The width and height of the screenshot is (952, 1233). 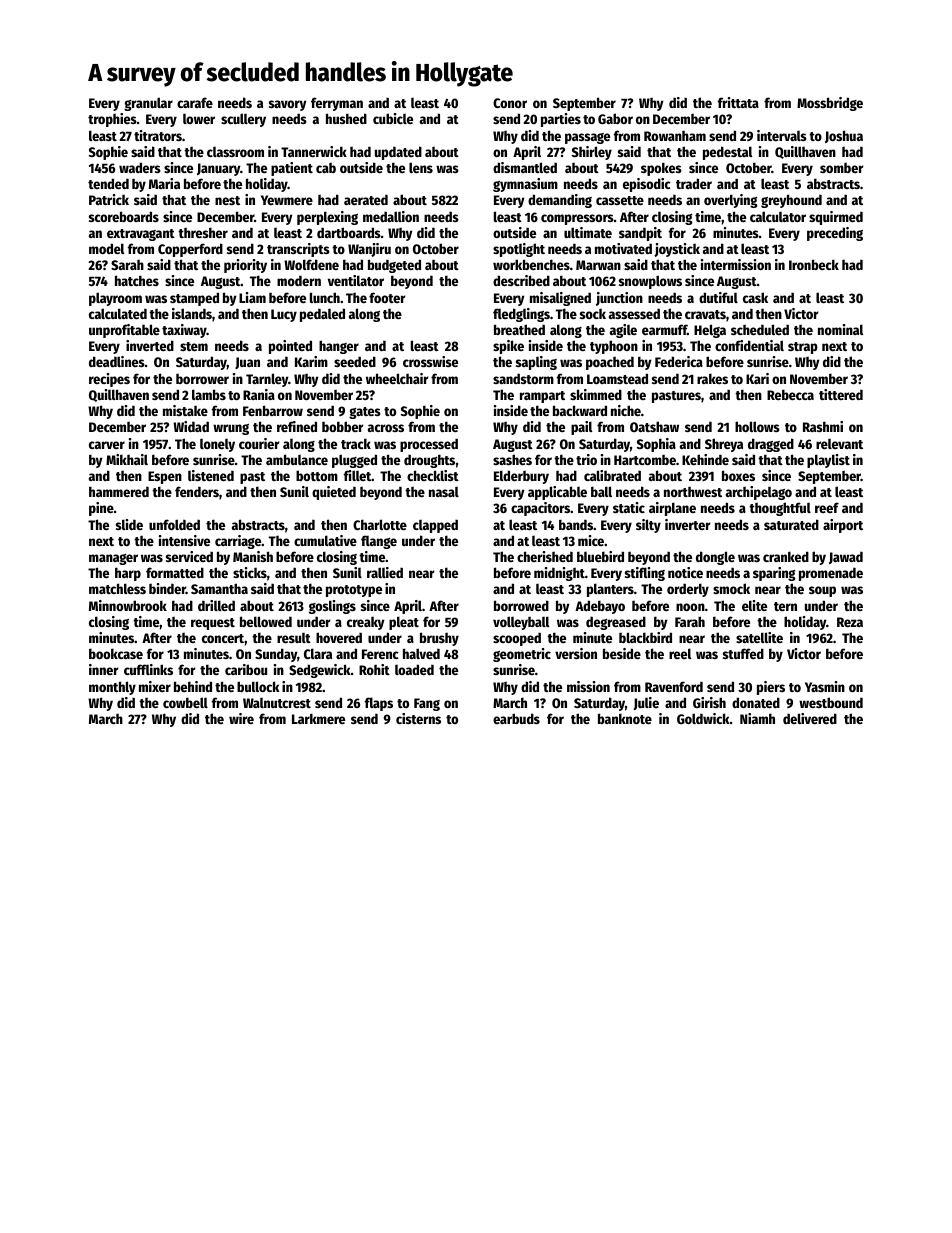 What do you see at coordinates (712, 378) in the screenshot?
I see `rakes` at bounding box center [712, 378].
